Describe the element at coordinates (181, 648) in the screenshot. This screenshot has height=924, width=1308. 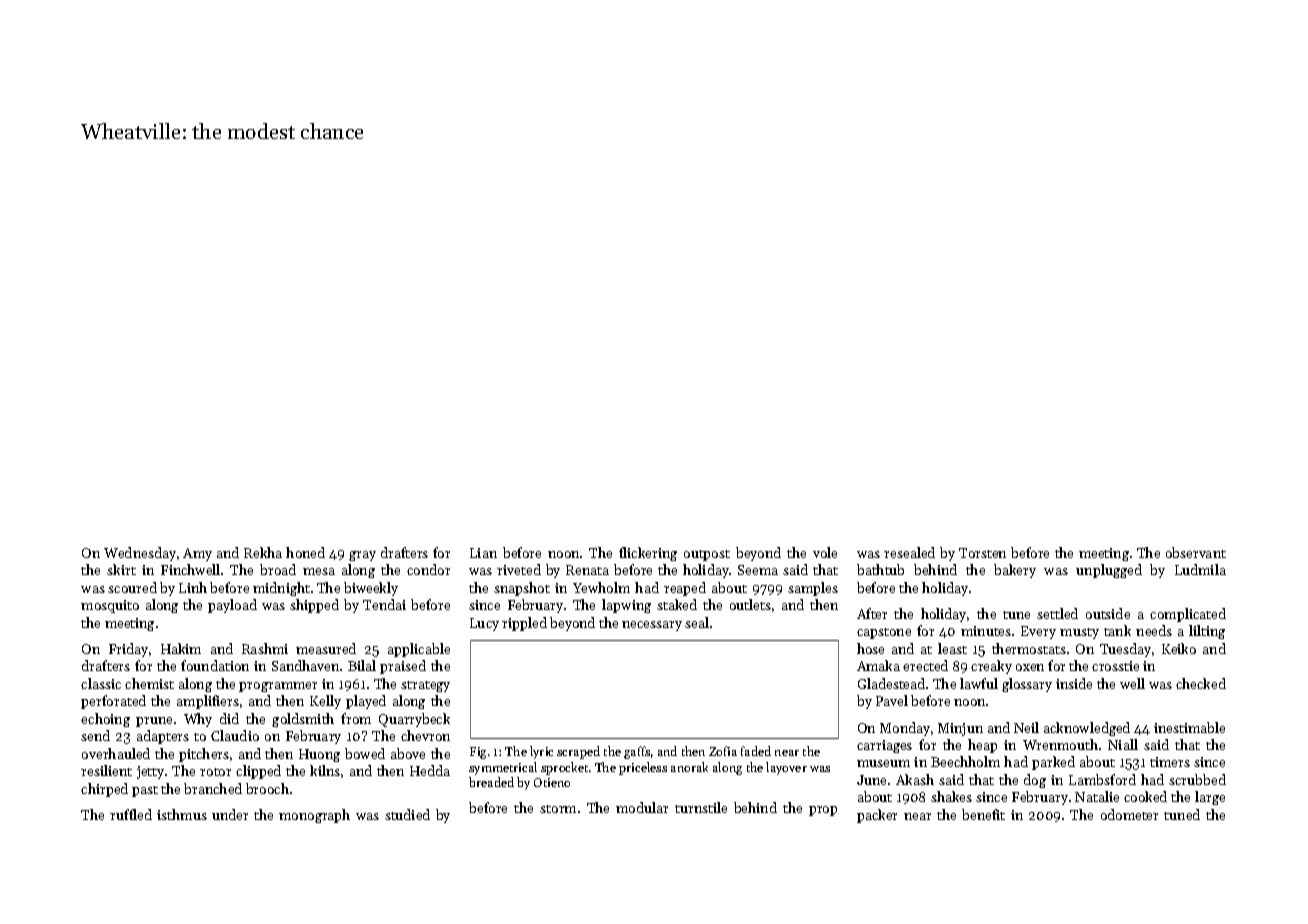
I see `Hakim` at that location.
